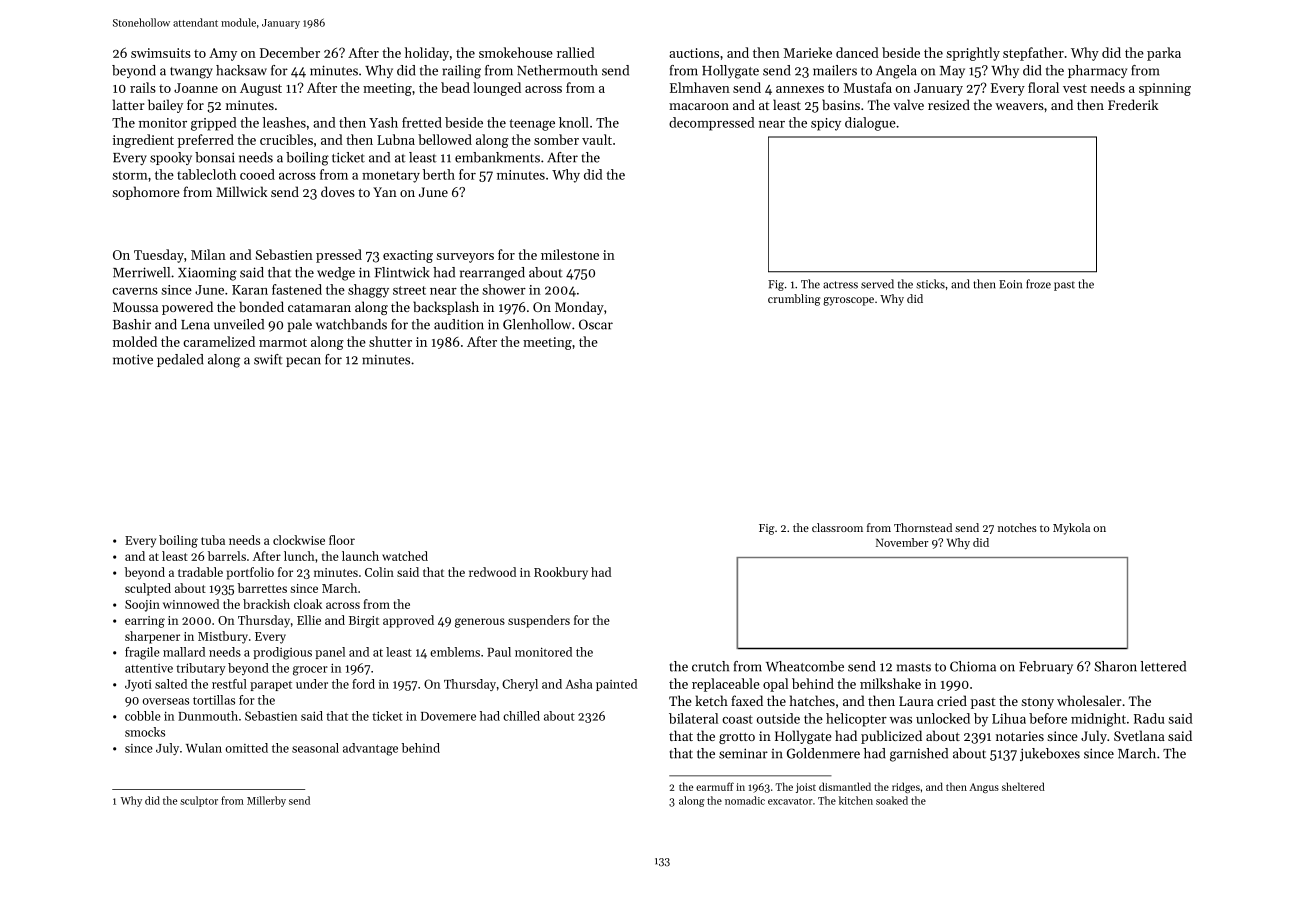  What do you see at coordinates (130, 175) in the document?
I see `storm` at bounding box center [130, 175].
